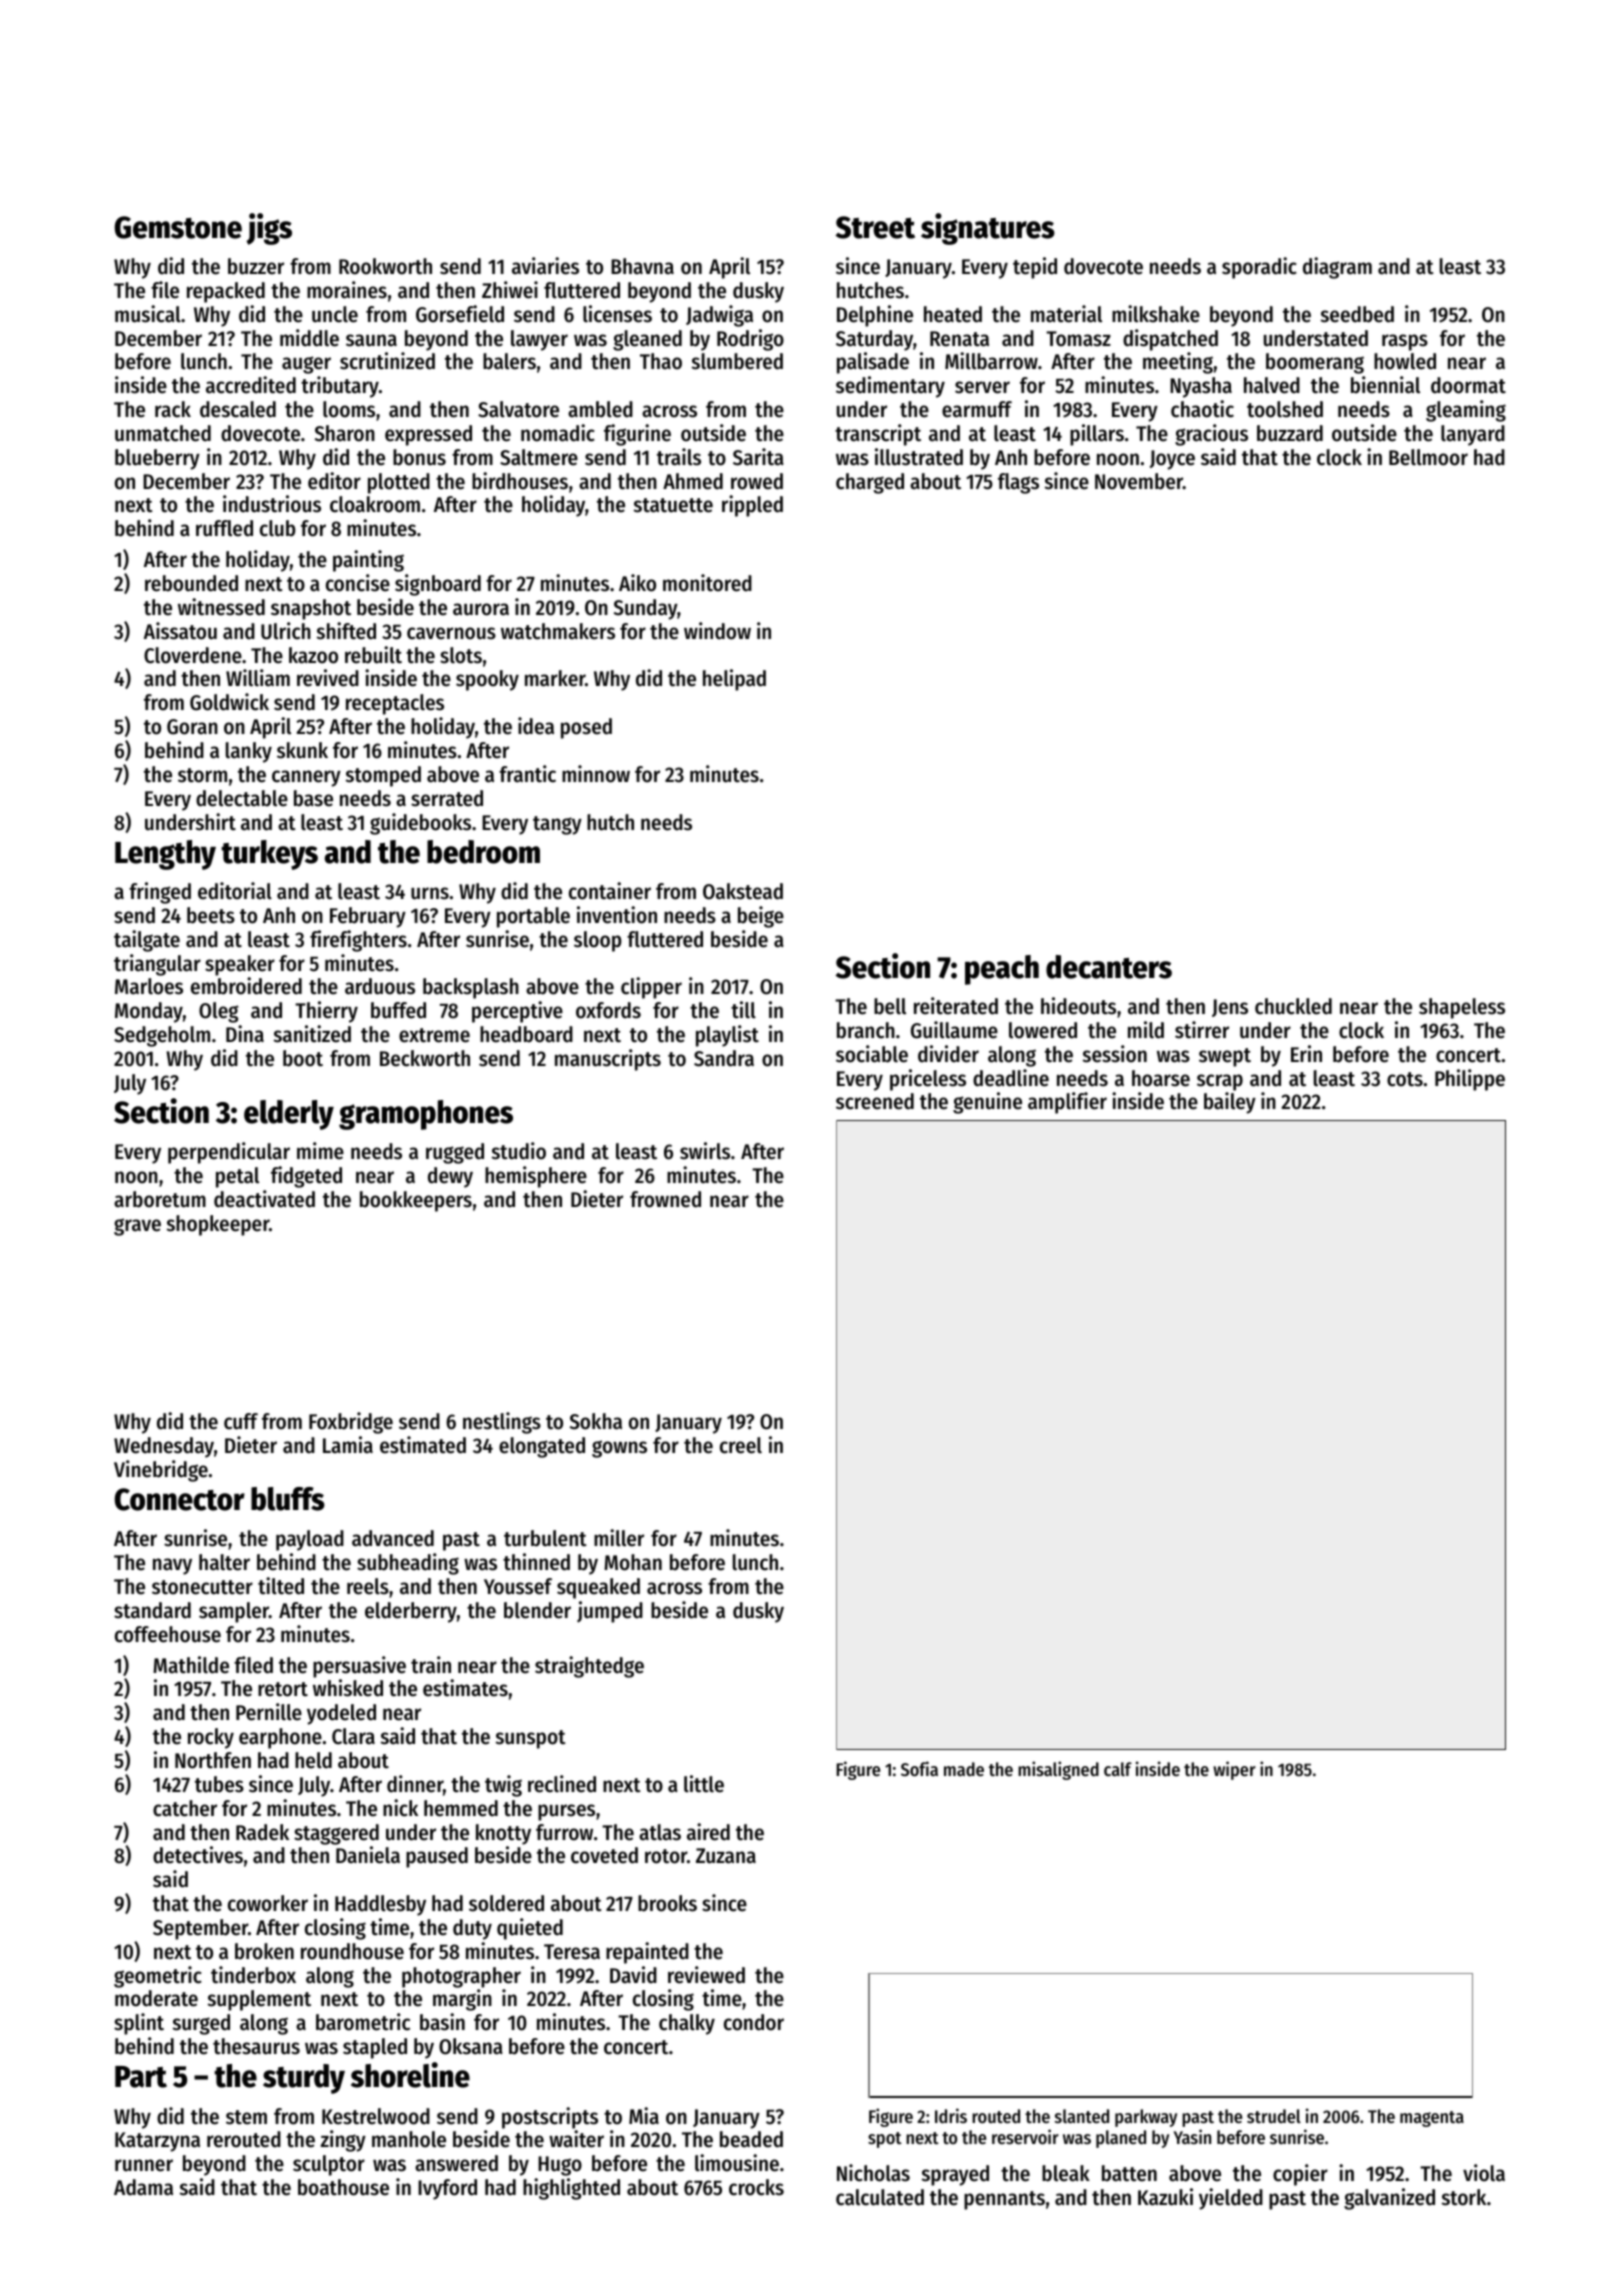 Image resolution: width=1620 pixels, height=2292 pixels. What do you see at coordinates (756, 2187) in the page?
I see `crocks` at bounding box center [756, 2187].
